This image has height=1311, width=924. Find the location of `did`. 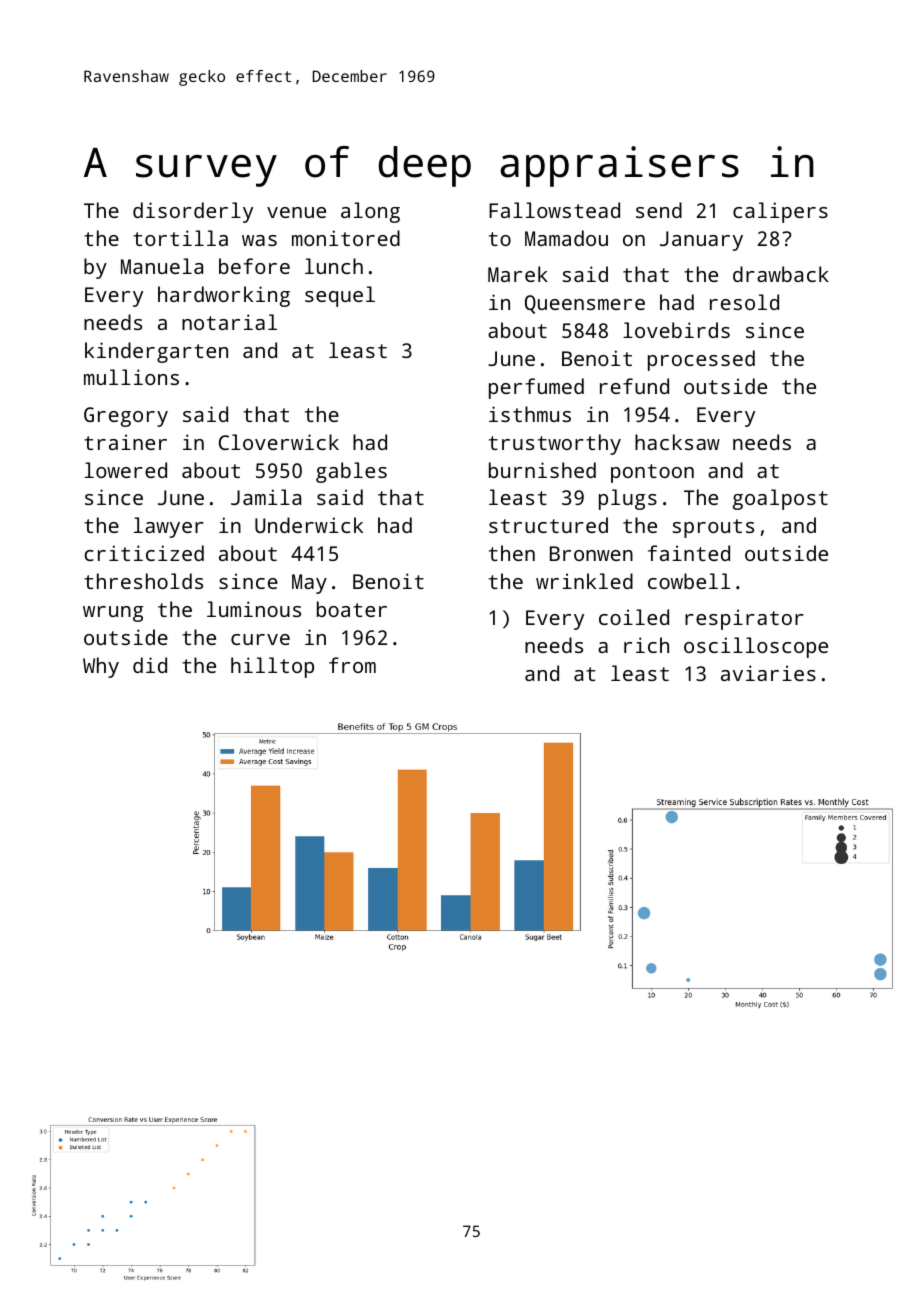

did is located at coordinates (150, 665).
